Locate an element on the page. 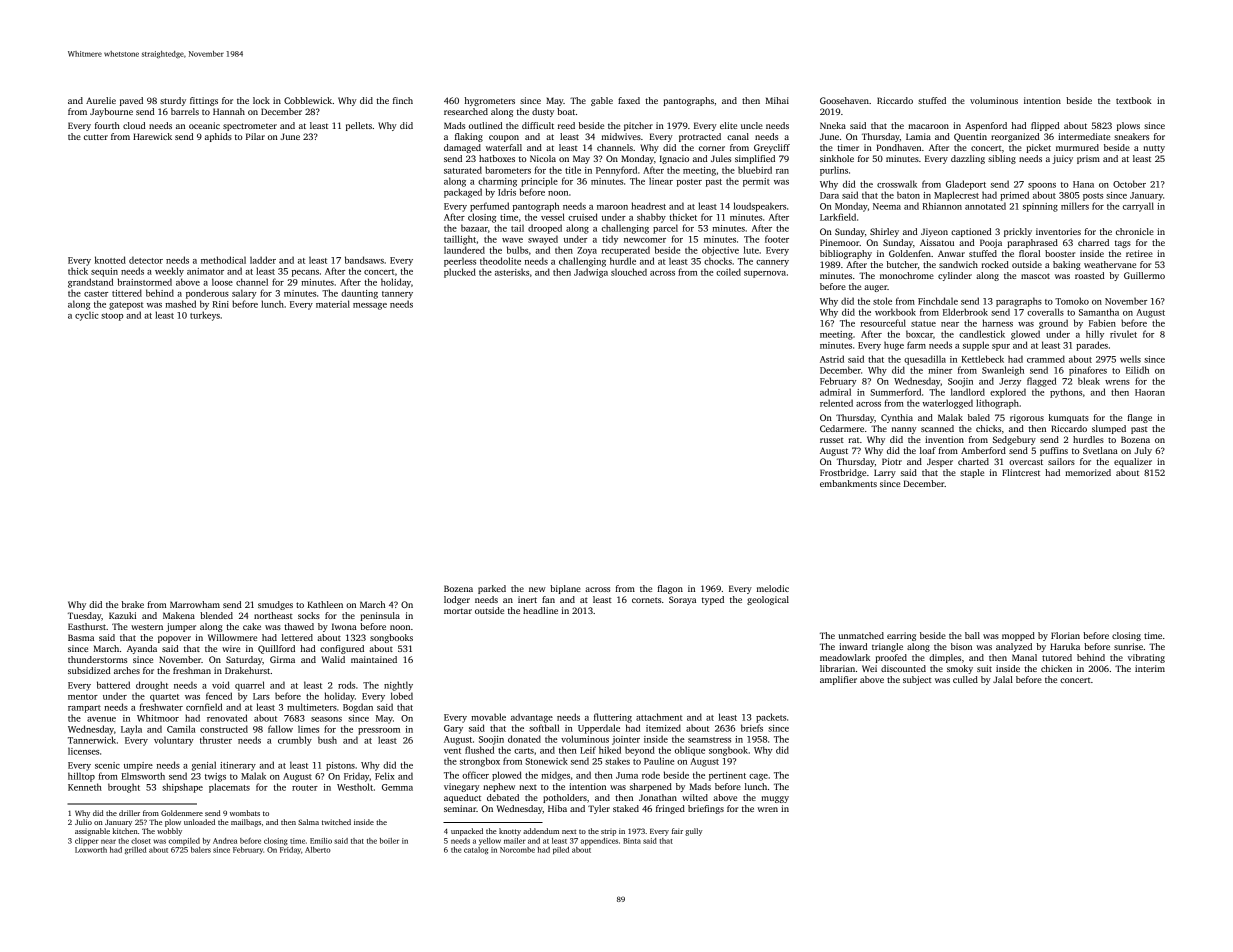  coupon is located at coordinates (504, 138).
